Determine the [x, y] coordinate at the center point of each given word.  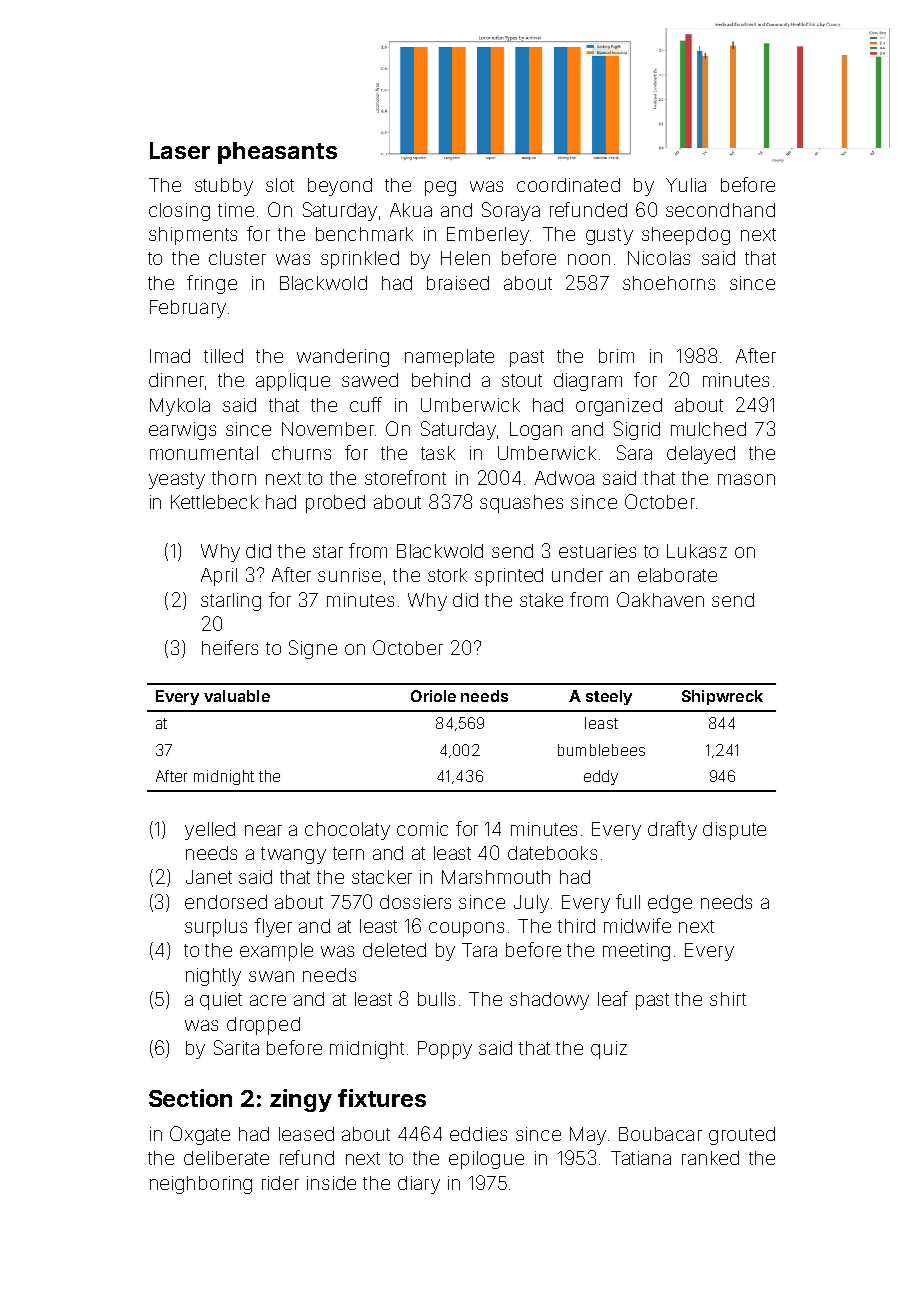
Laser [180, 150]
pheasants [277, 153]
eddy [601, 777]
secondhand [720, 210]
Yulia [686, 185]
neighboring [201, 1185]
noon [589, 259]
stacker [382, 877]
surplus [216, 928]
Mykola [180, 407]
